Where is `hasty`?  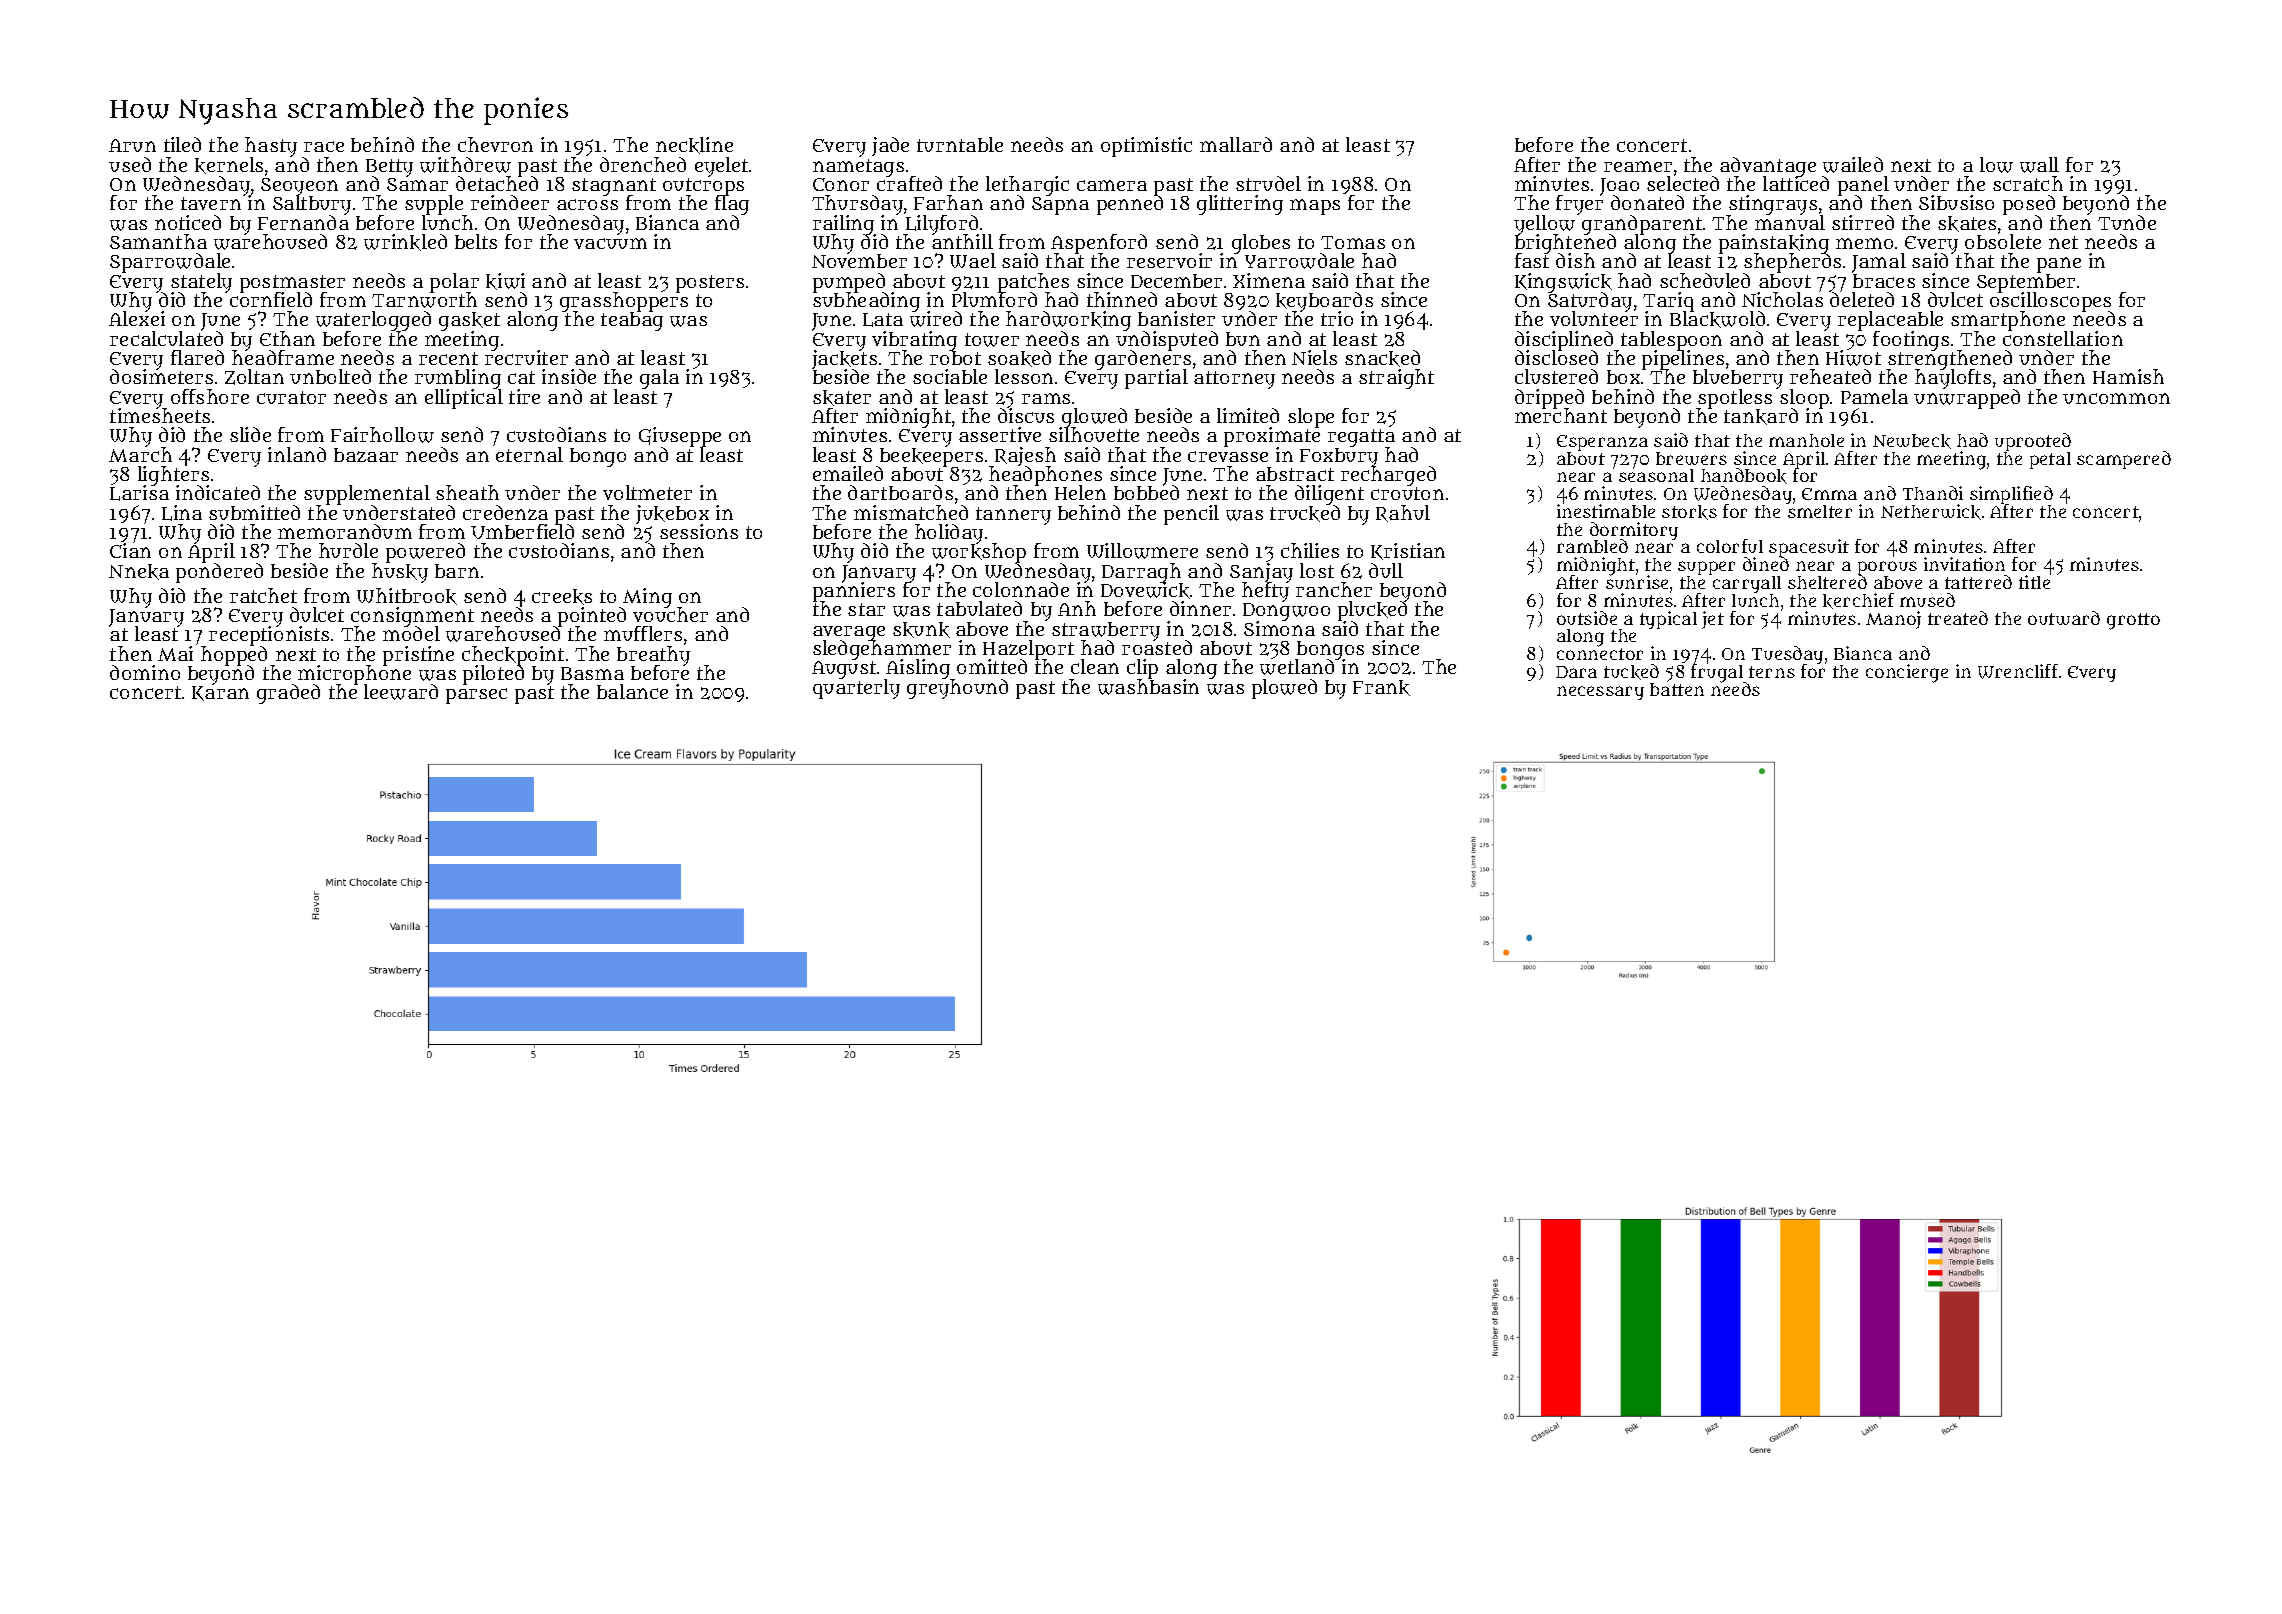 hasty is located at coordinates (271, 147).
